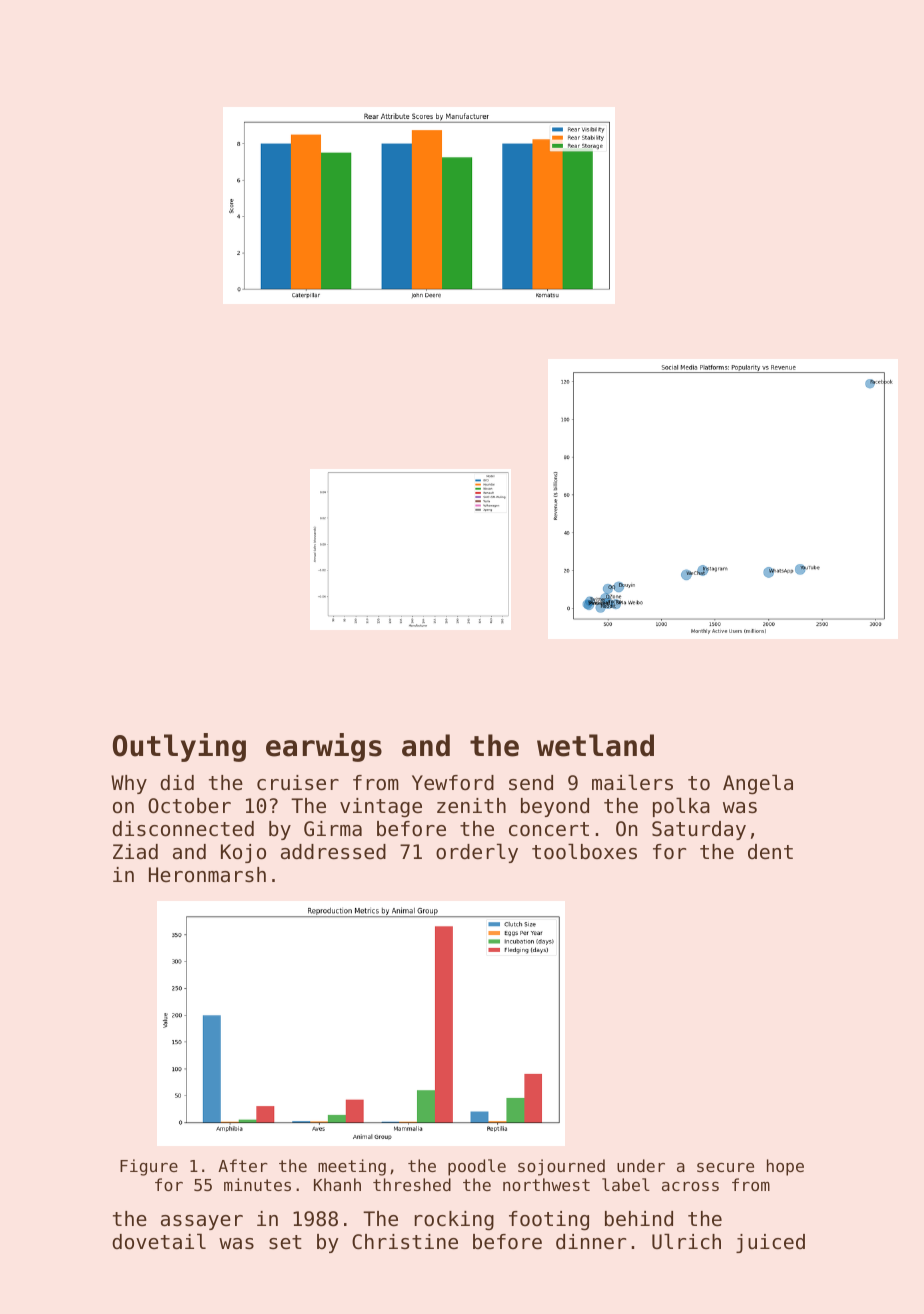 Image resolution: width=924 pixels, height=1314 pixels. What do you see at coordinates (595, 745) in the screenshot?
I see `wetland` at bounding box center [595, 745].
